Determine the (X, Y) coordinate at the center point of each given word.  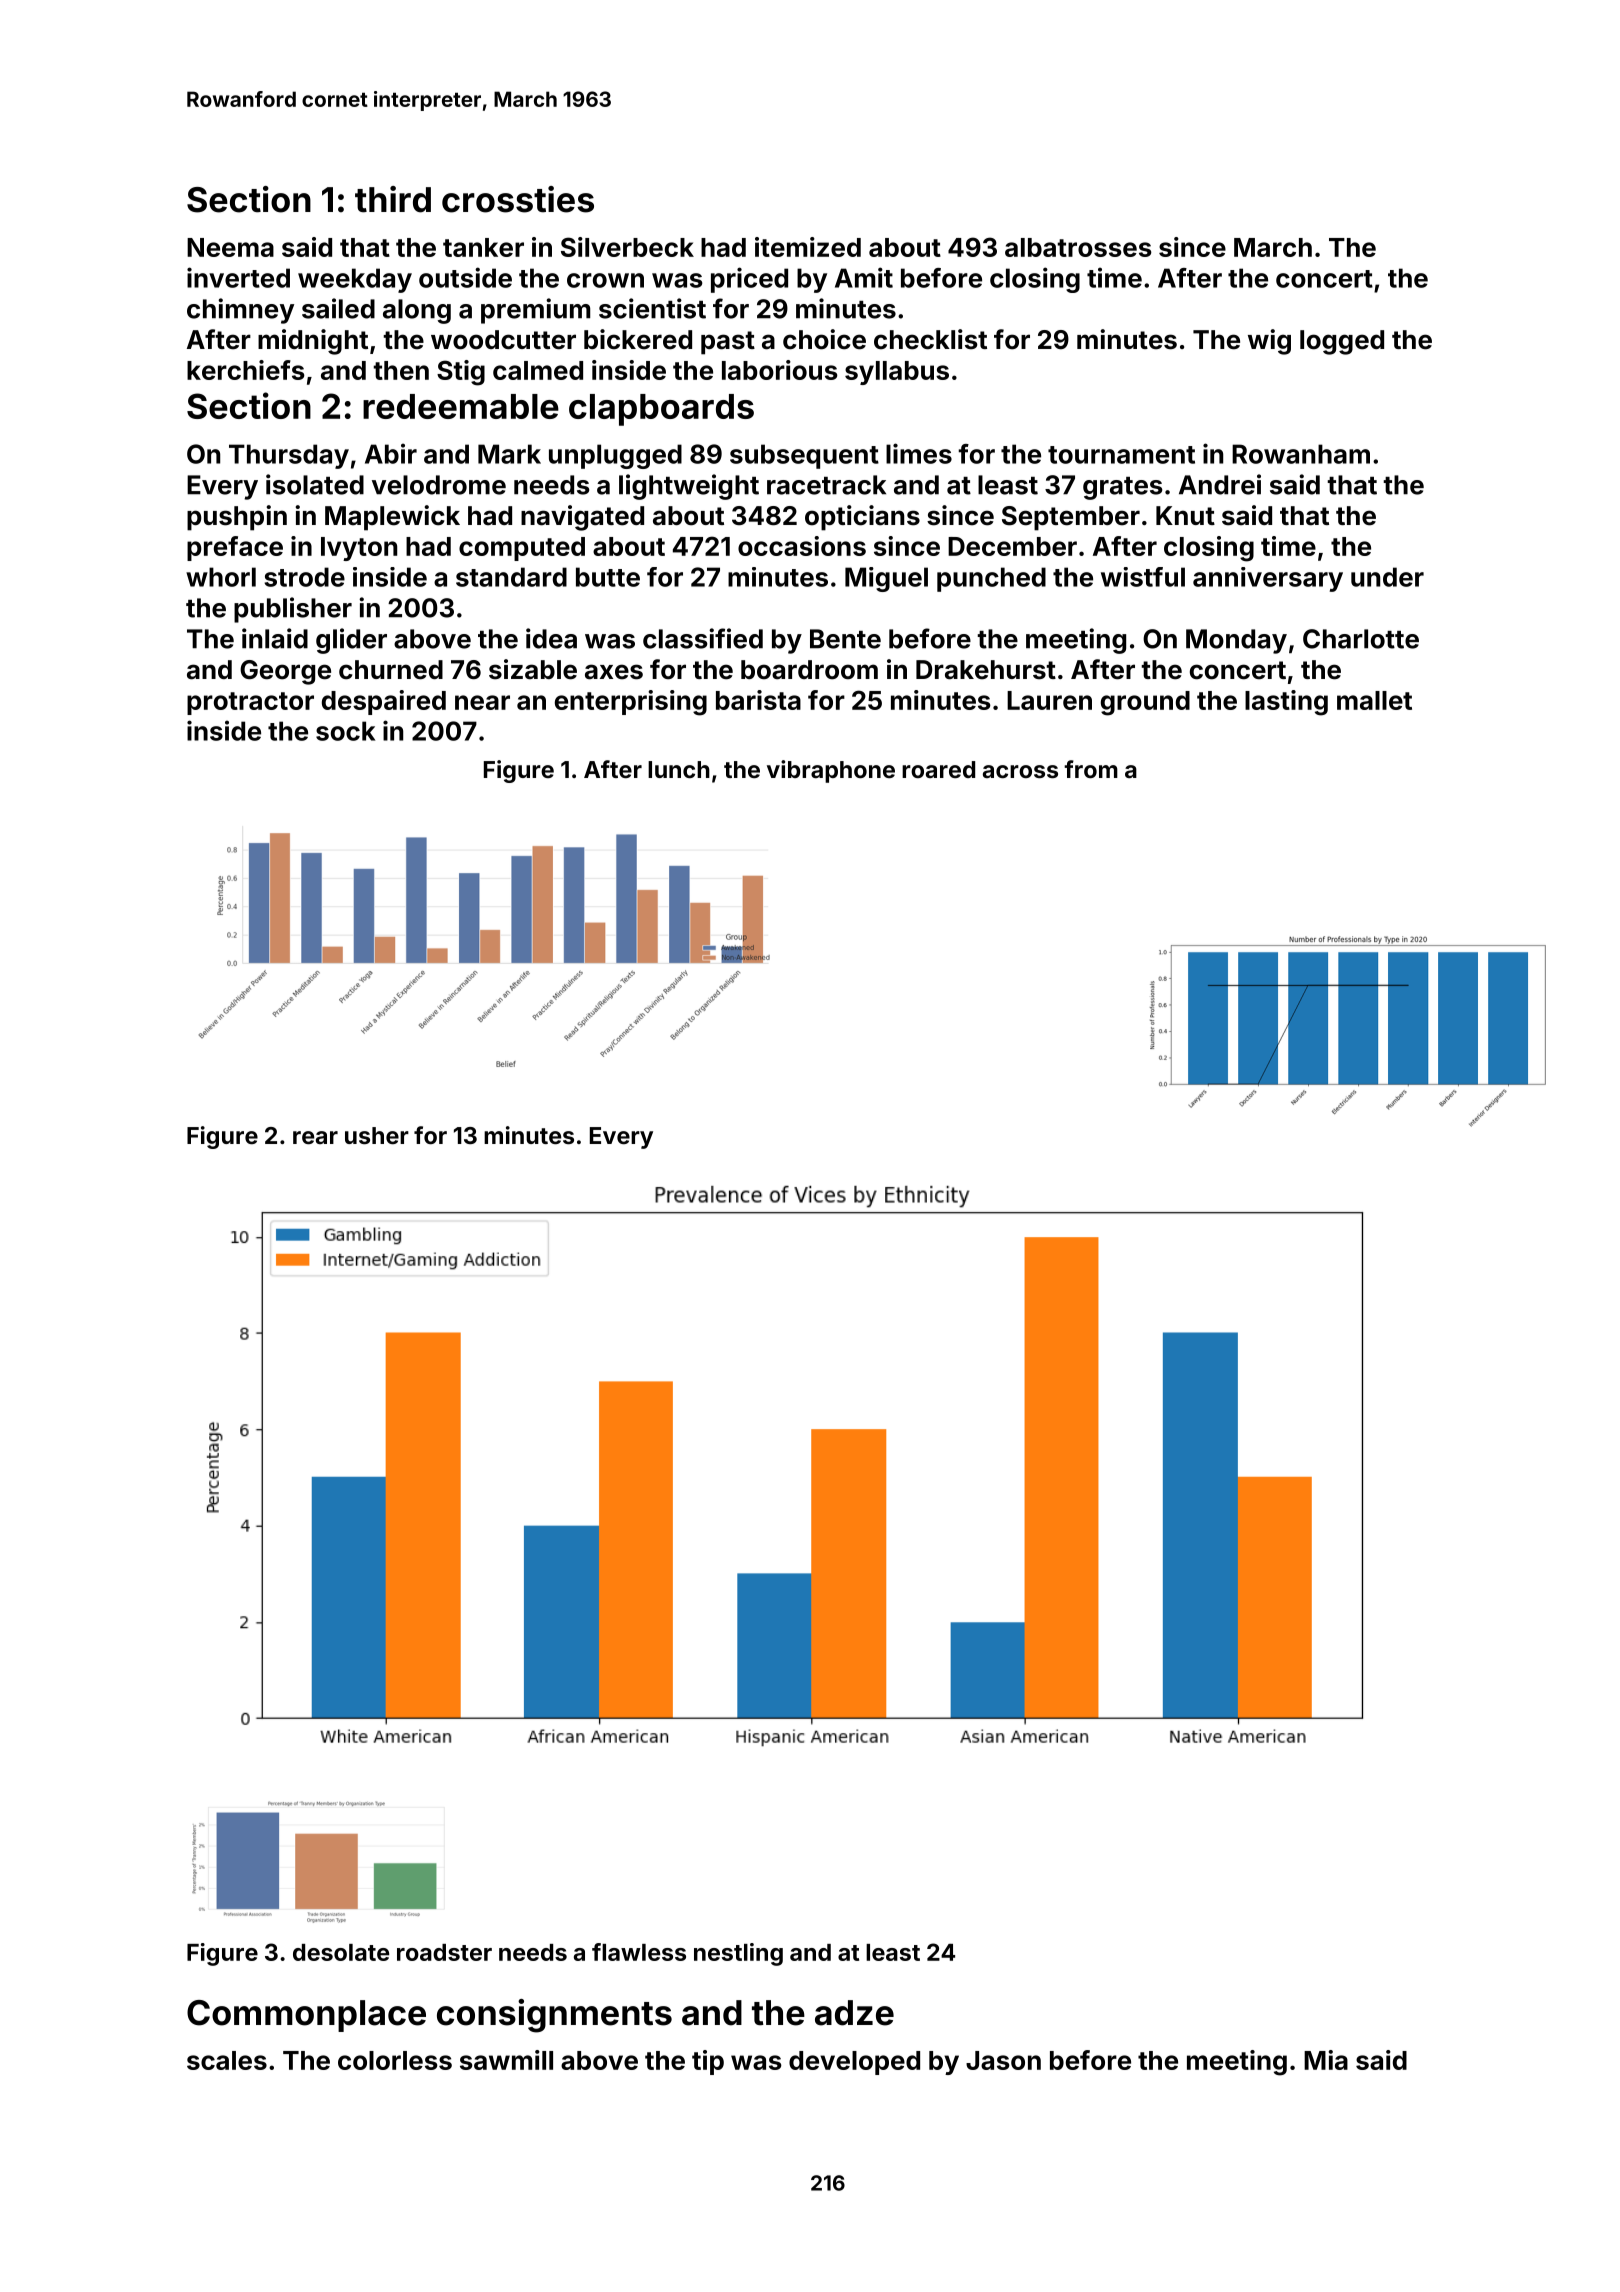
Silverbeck (627, 247)
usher (377, 1135)
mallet (1374, 700)
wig (1269, 342)
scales (227, 2060)
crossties (518, 199)
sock (345, 731)
